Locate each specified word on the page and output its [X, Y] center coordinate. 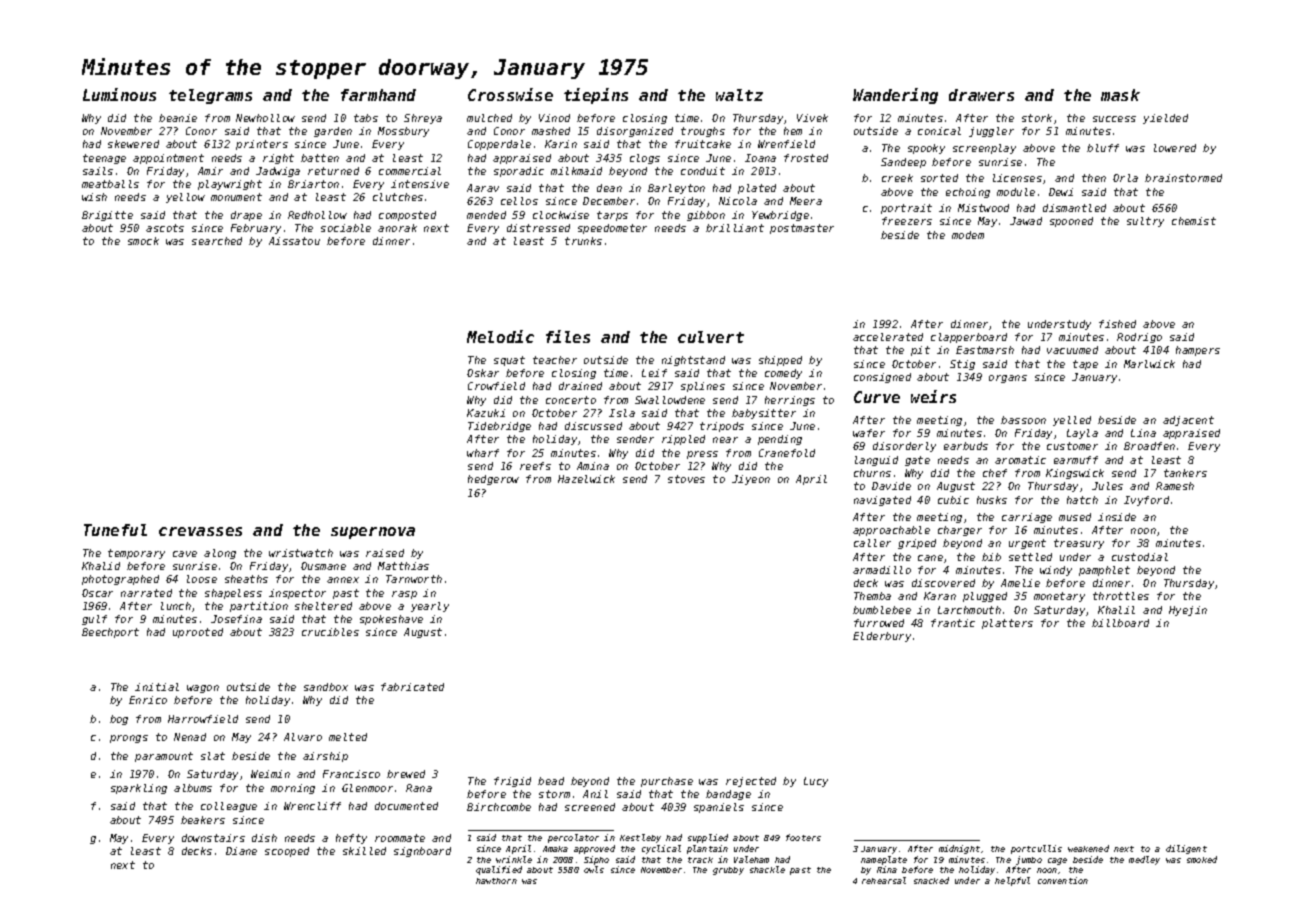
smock [143, 241]
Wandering [895, 96]
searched [217, 241]
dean [609, 188]
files [568, 336]
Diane [241, 851]
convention [1063, 880]
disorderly [904, 447]
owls [594, 869]
